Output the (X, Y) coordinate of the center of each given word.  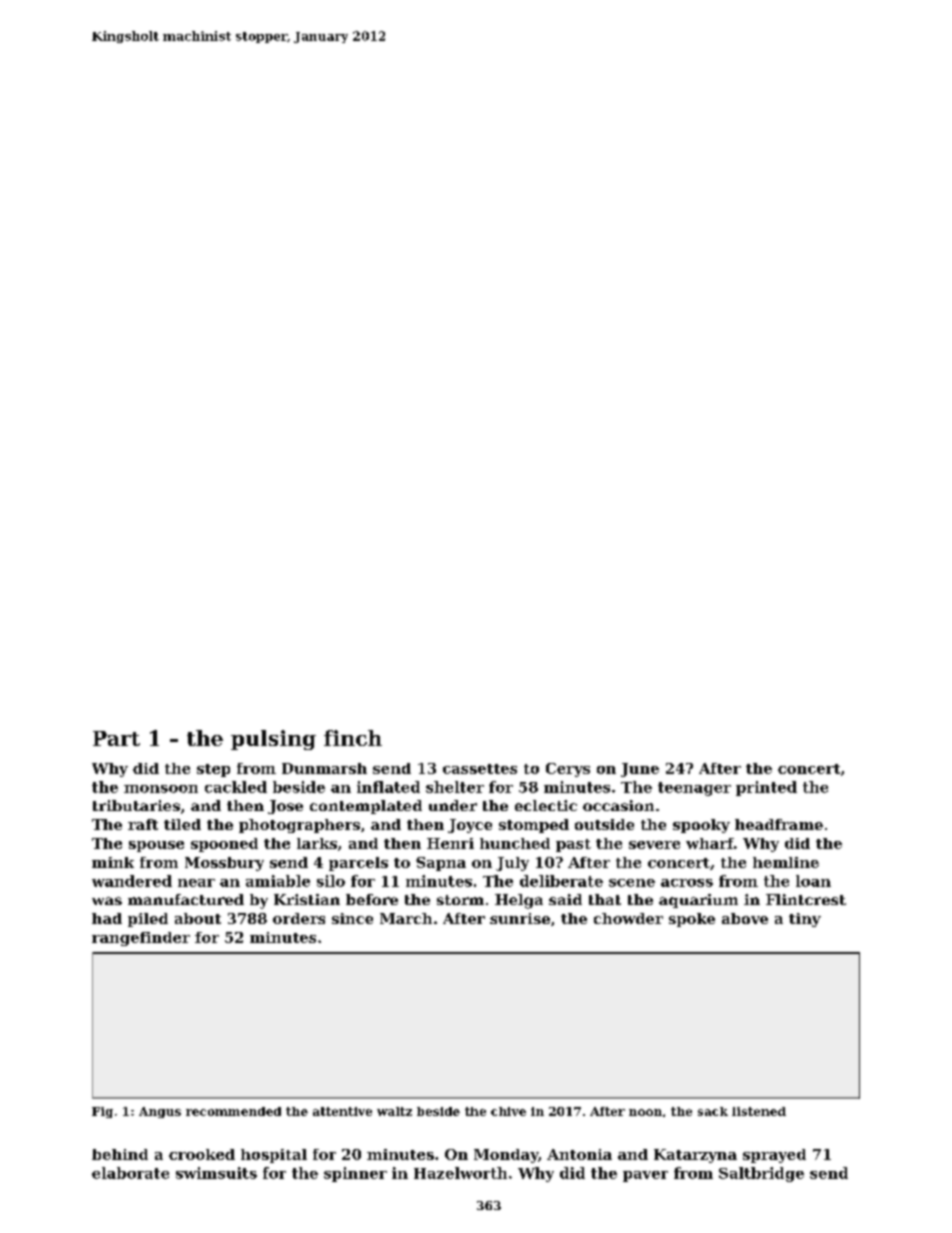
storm (460, 900)
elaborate (130, 1173)
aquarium (698, 901)
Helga (519, 901)
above (745, 918)
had (107, 918)
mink (113, 862)
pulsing (273, 740)
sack (713, 1111)
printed (766, 788)
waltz (394, 1111)
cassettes (480, 769)
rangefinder (141, 939)
